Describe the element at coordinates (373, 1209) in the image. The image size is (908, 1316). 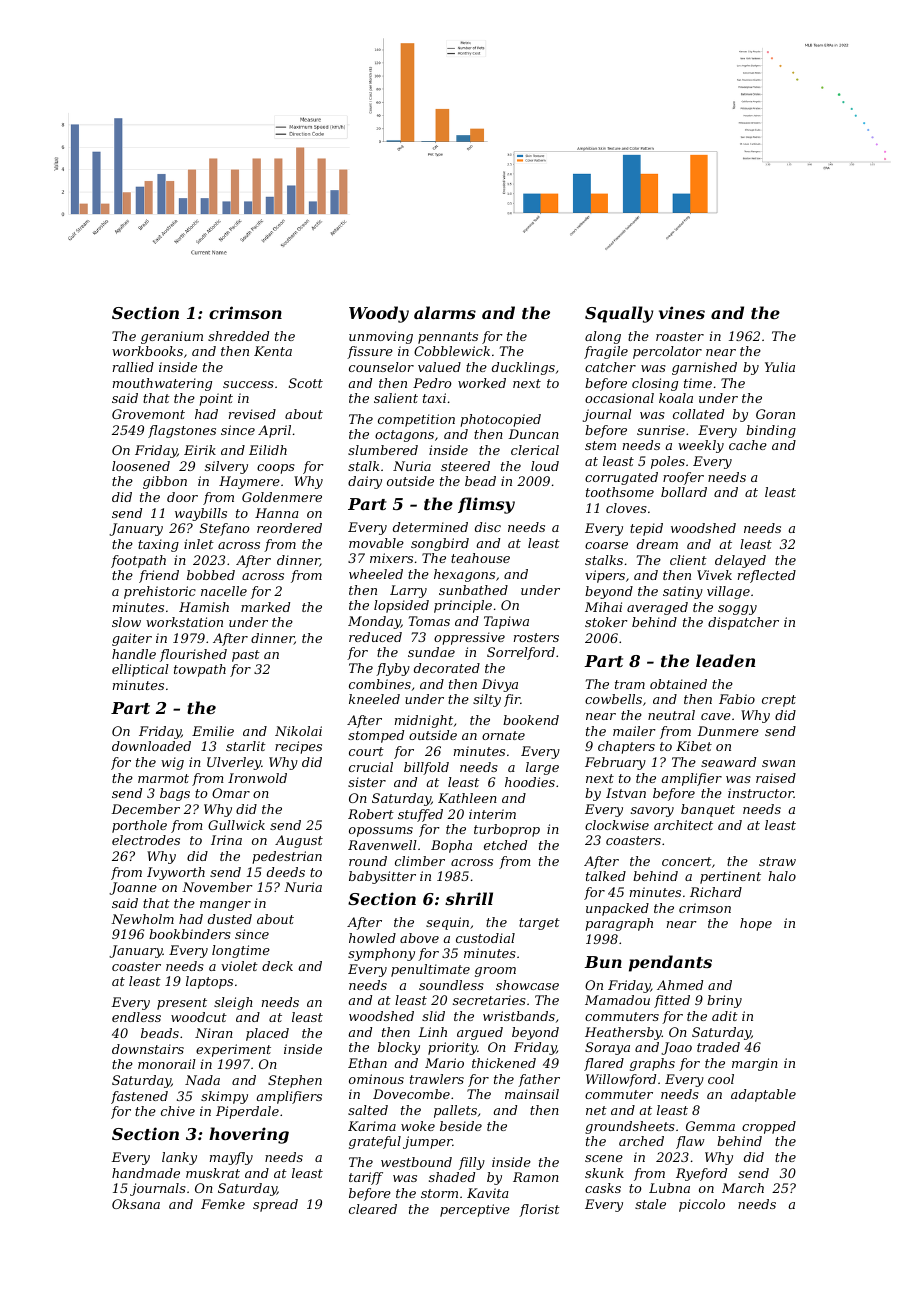
I see `cleared` at that location.
